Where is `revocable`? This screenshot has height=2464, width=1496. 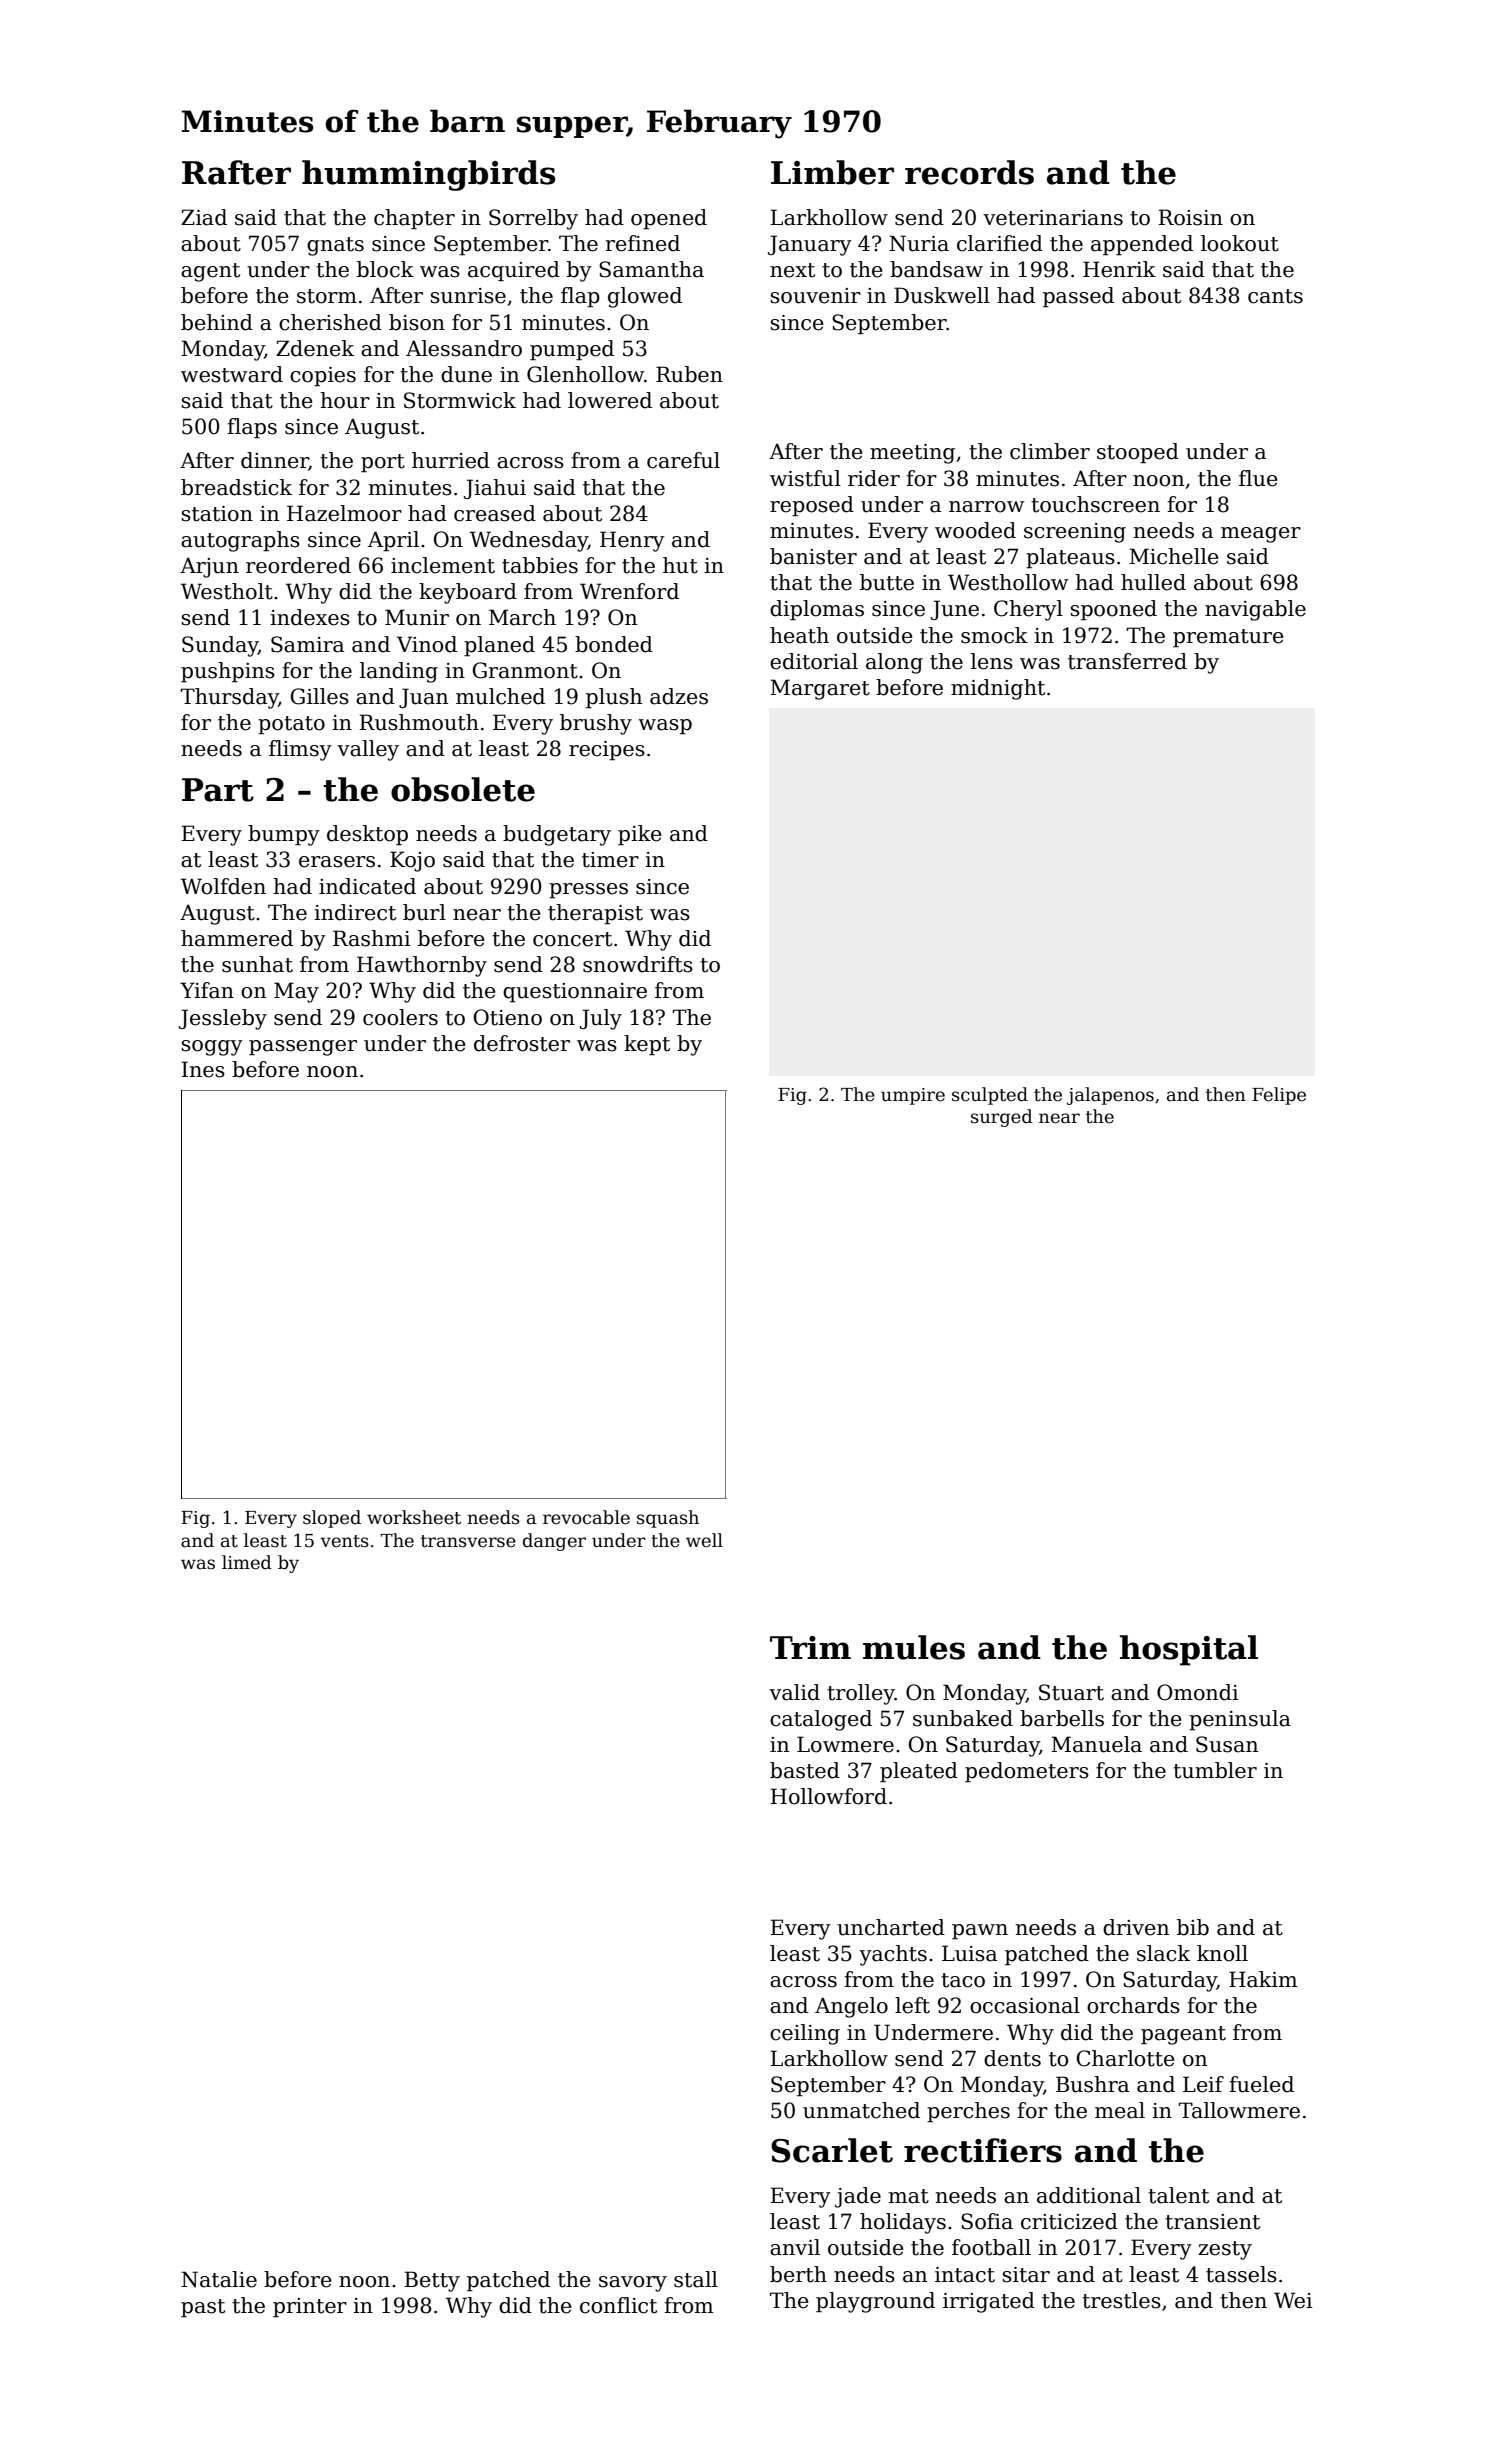 revocable is located at coordinates (586, 1517).
